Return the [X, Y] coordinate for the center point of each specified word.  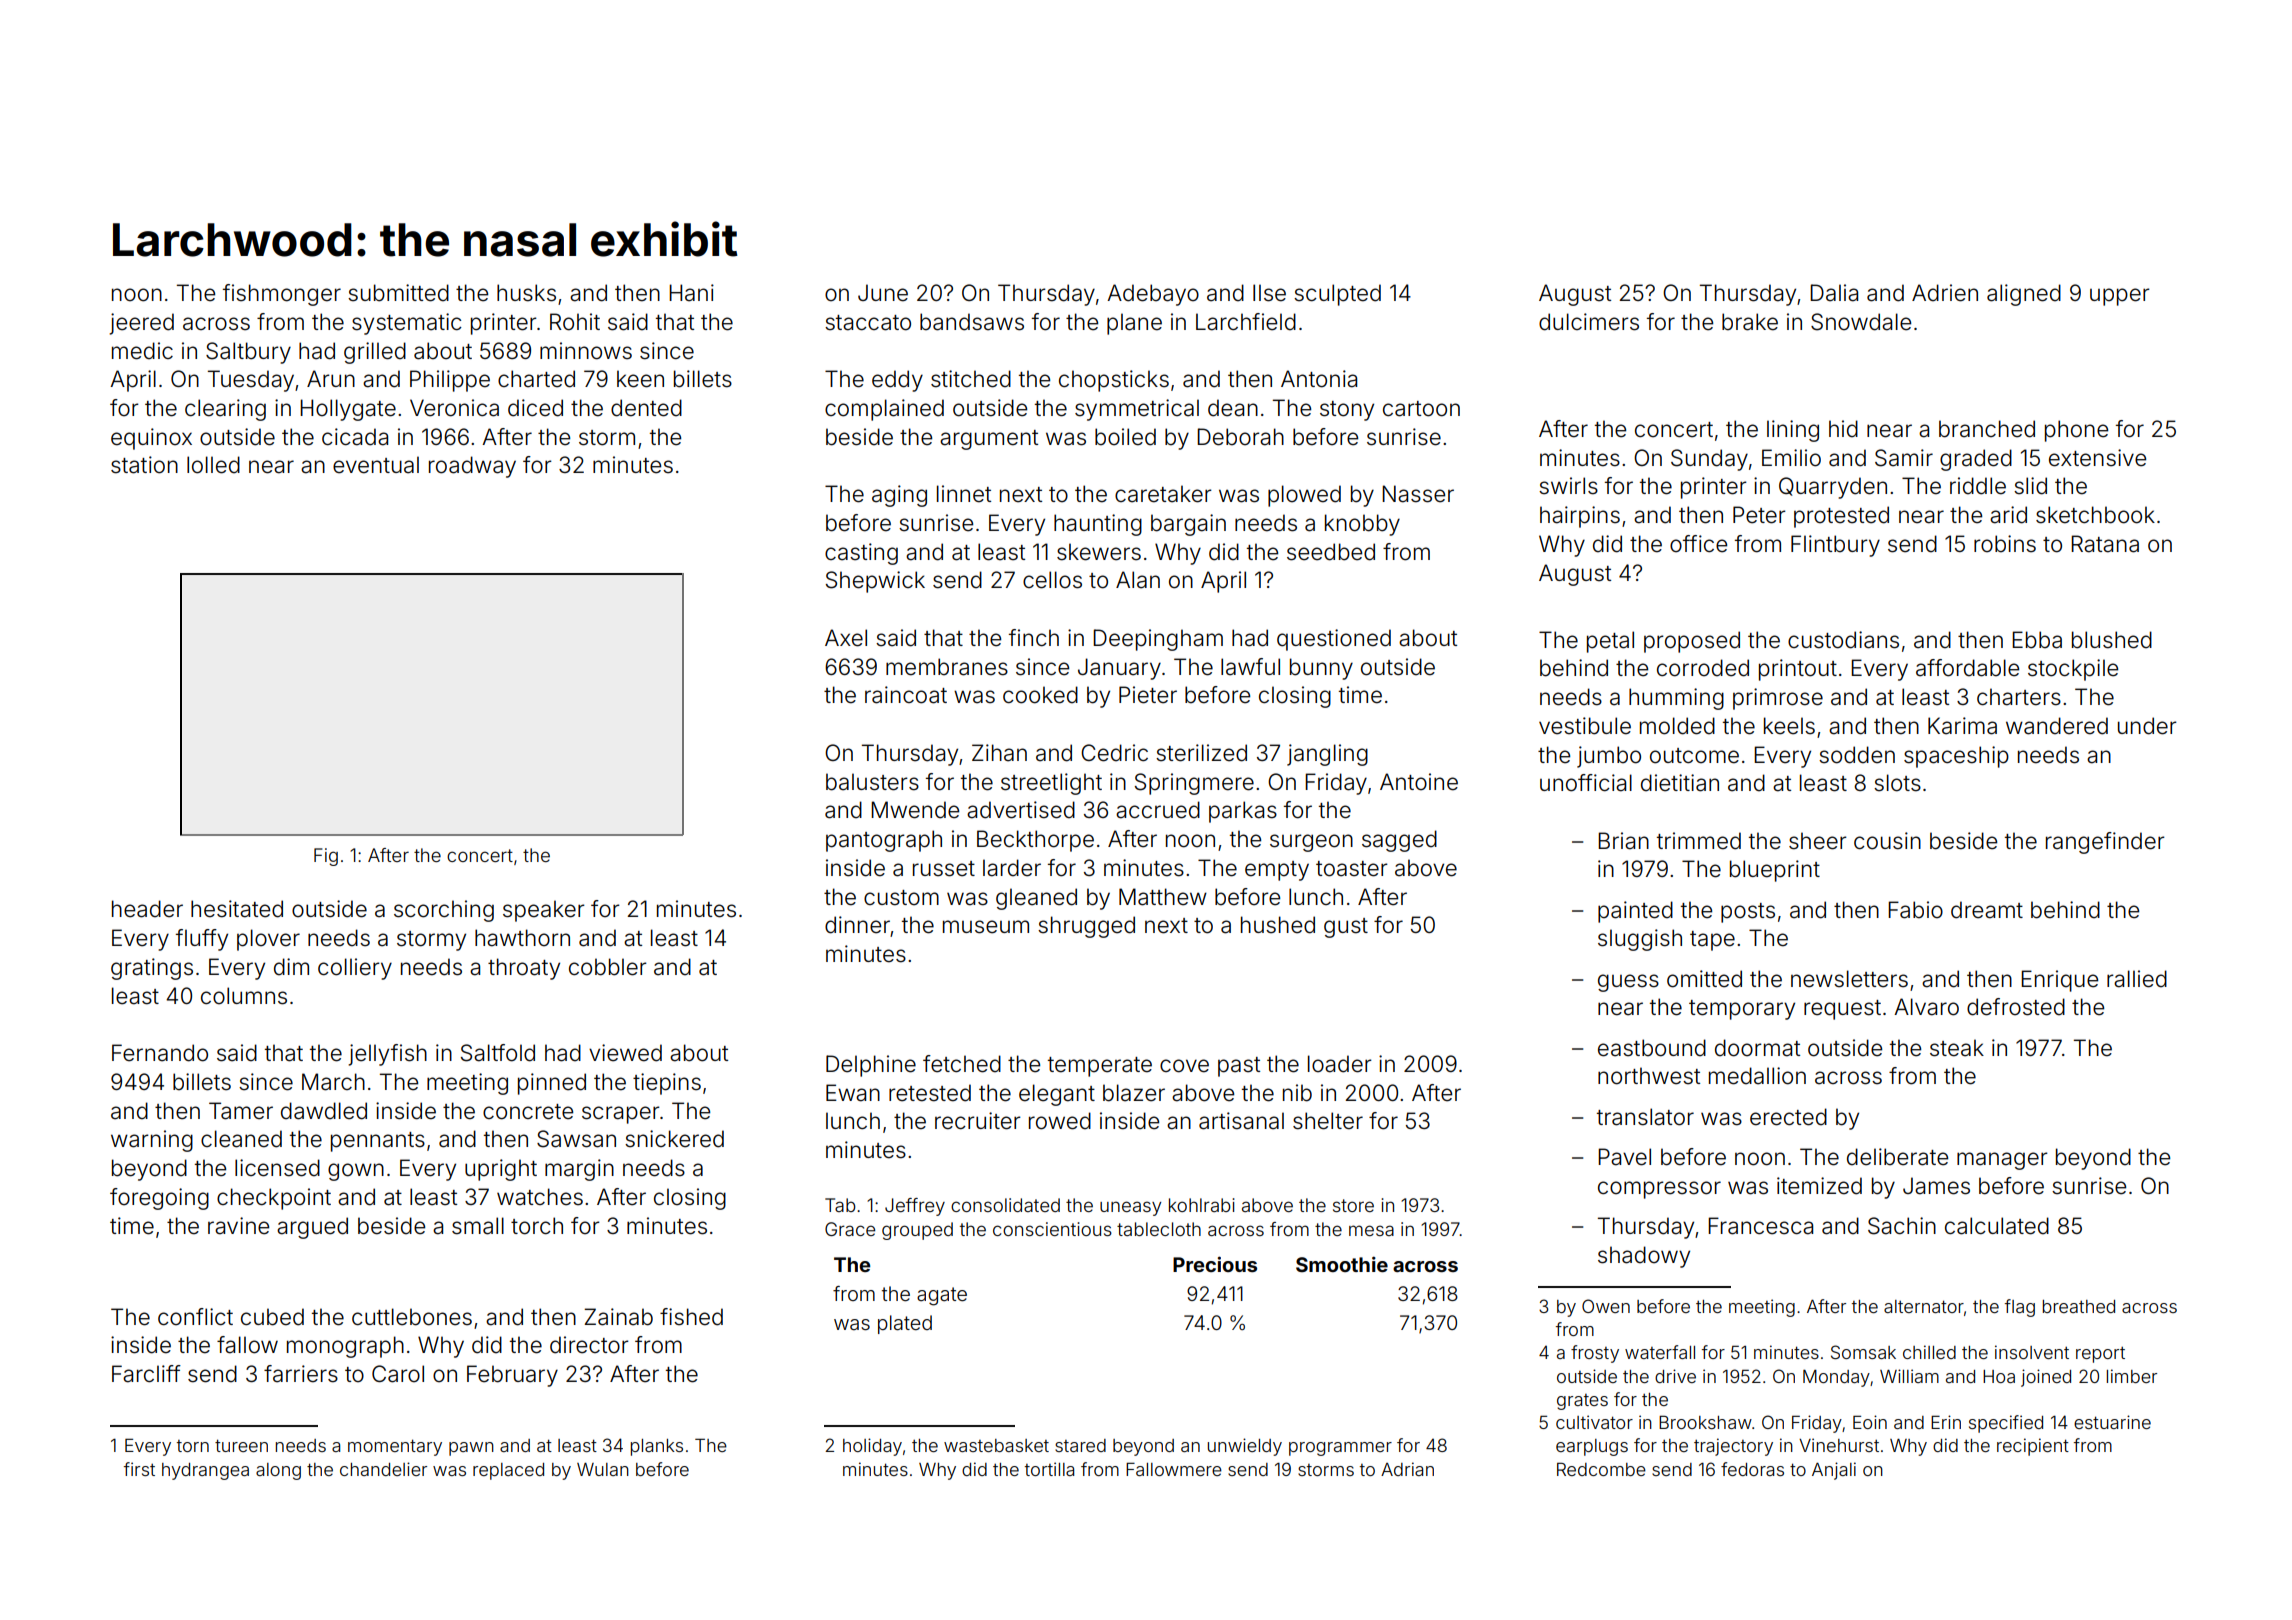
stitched [971, 379]
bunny [1321, 669]
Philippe [450, 381]
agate [942, 1296]
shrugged [1086, 927]
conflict [195, 1317]
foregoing [159, 1199]
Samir [1904, 458]
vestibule [1585, 726]
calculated [1997, 1226]
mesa [1371, 1230]
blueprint [1775, 871]
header [147, 909]
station [144, 465]
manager [2002, 1161]
